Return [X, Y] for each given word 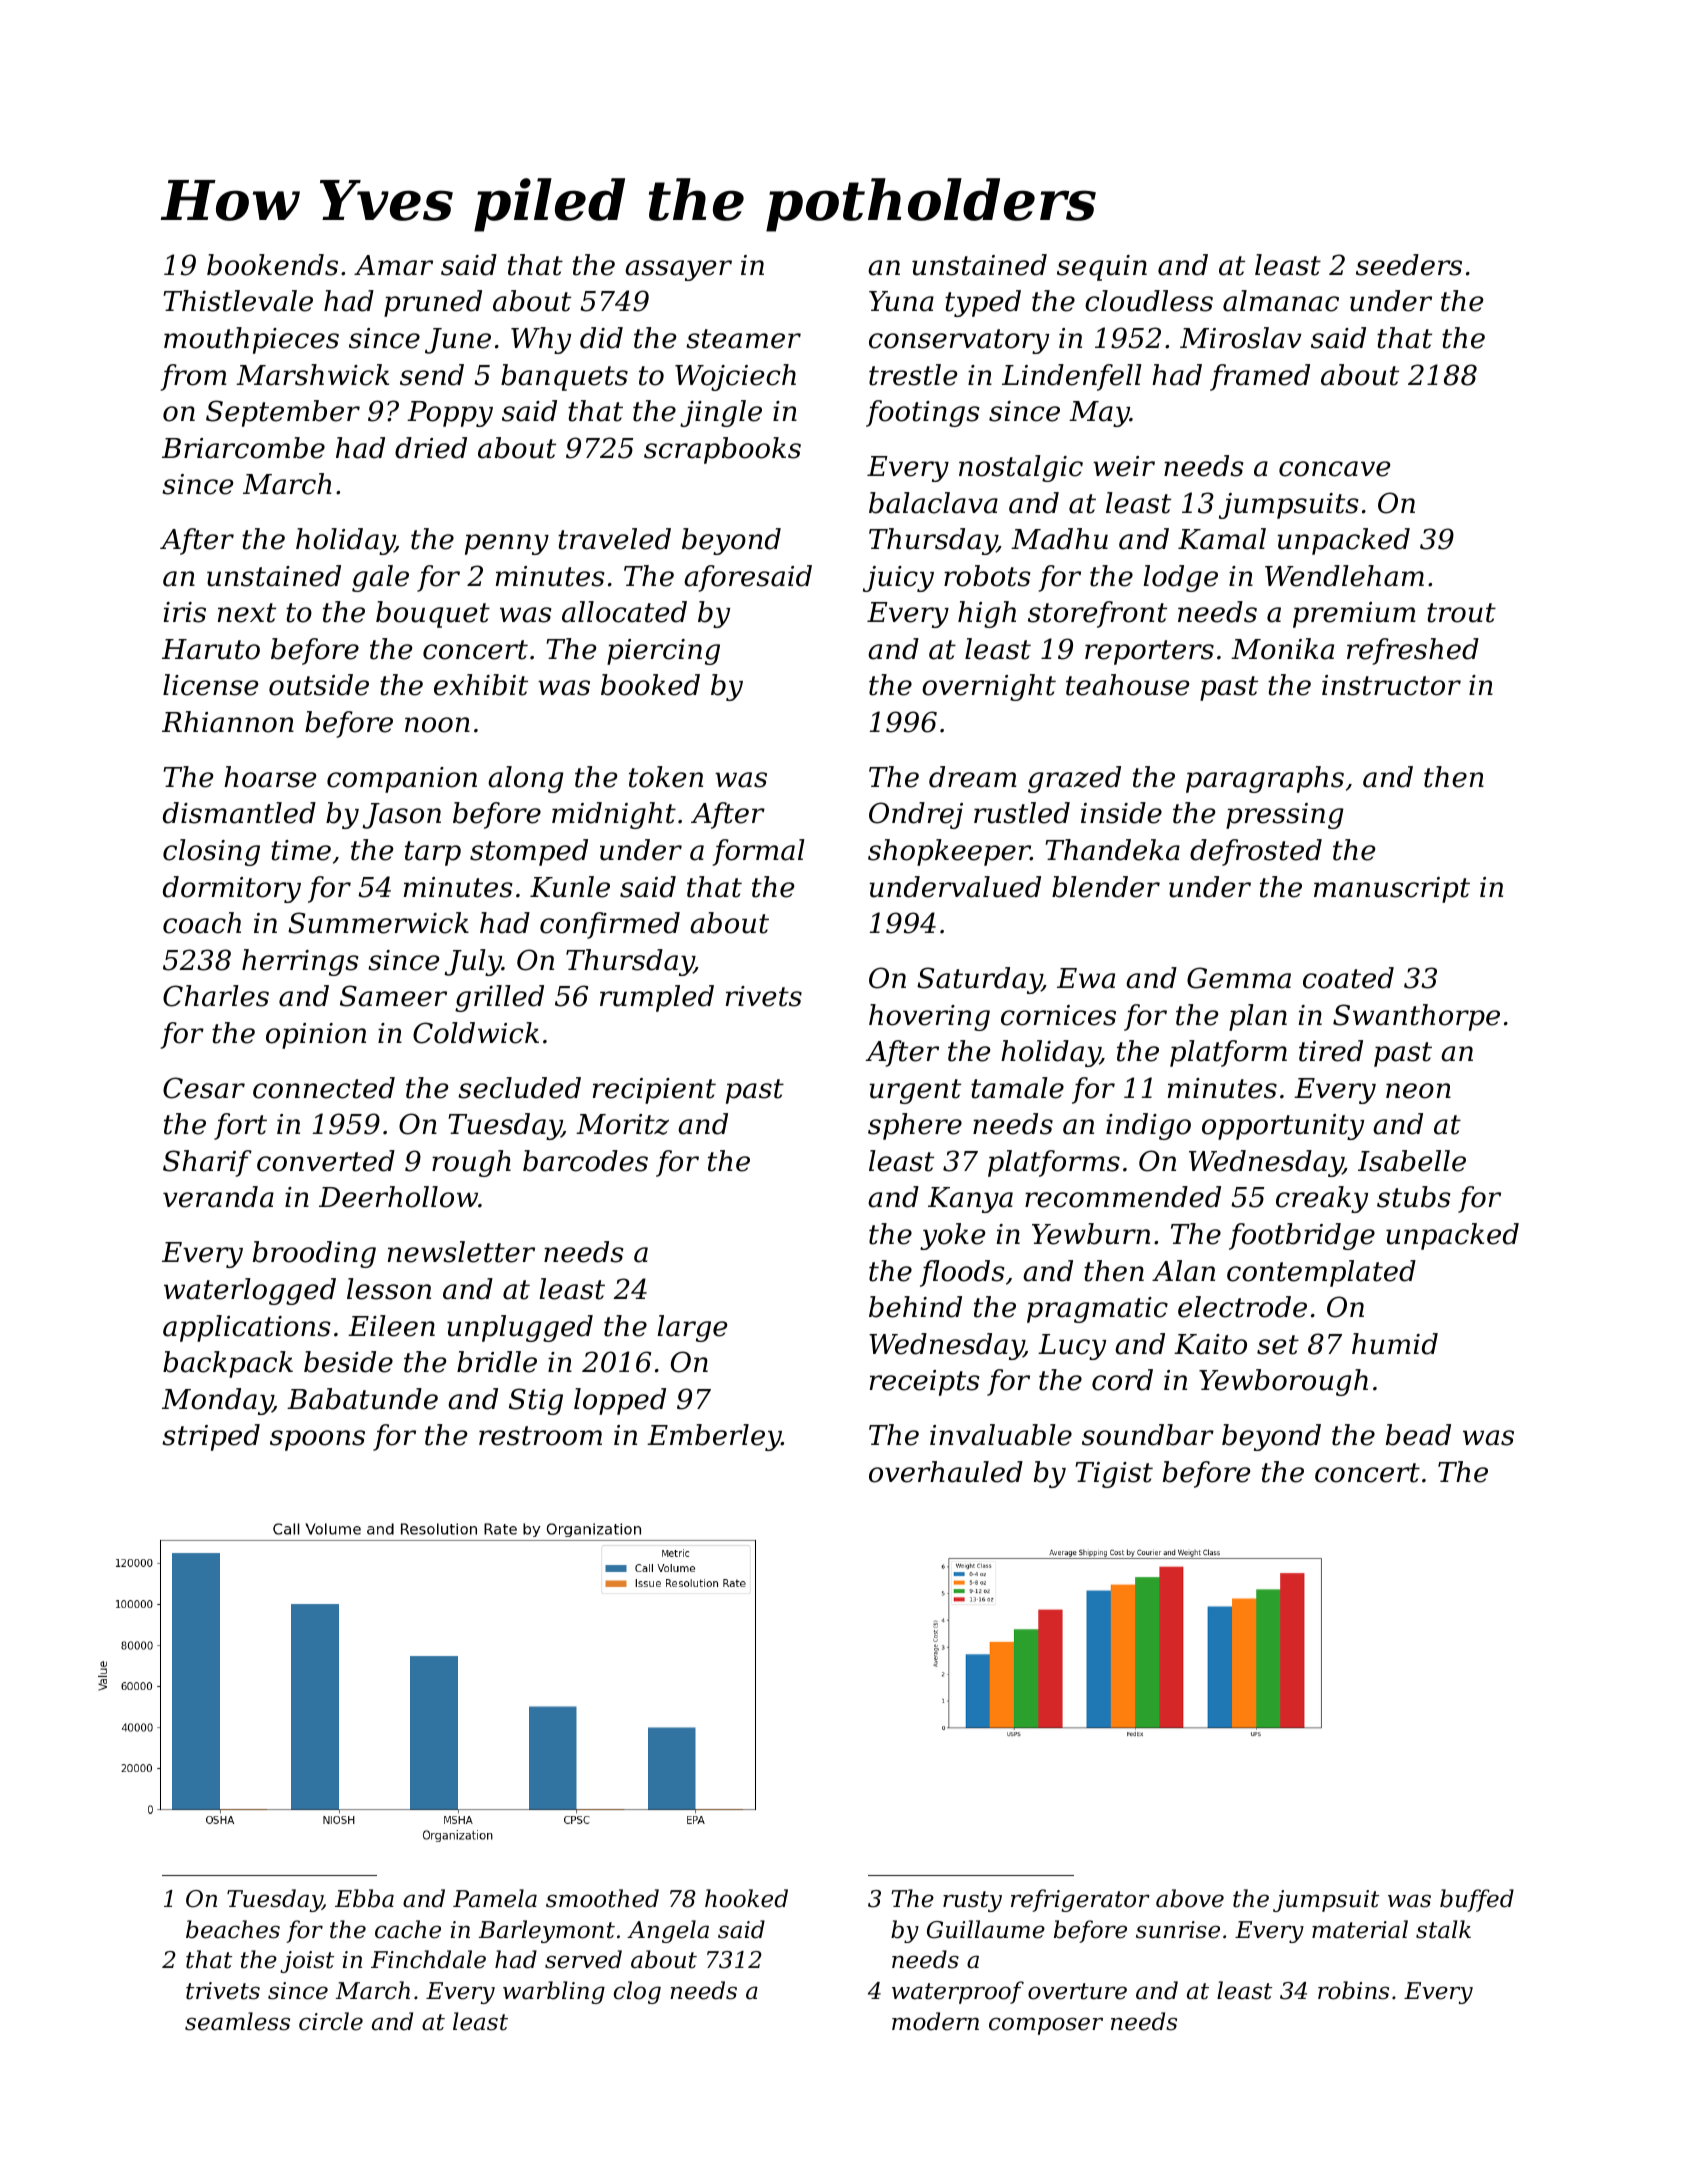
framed [1260, 377]
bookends [272, 265]
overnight [989, 687]
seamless [237, 2021]
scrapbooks [722, 450]
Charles [216, 996]
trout [1461, 613]
